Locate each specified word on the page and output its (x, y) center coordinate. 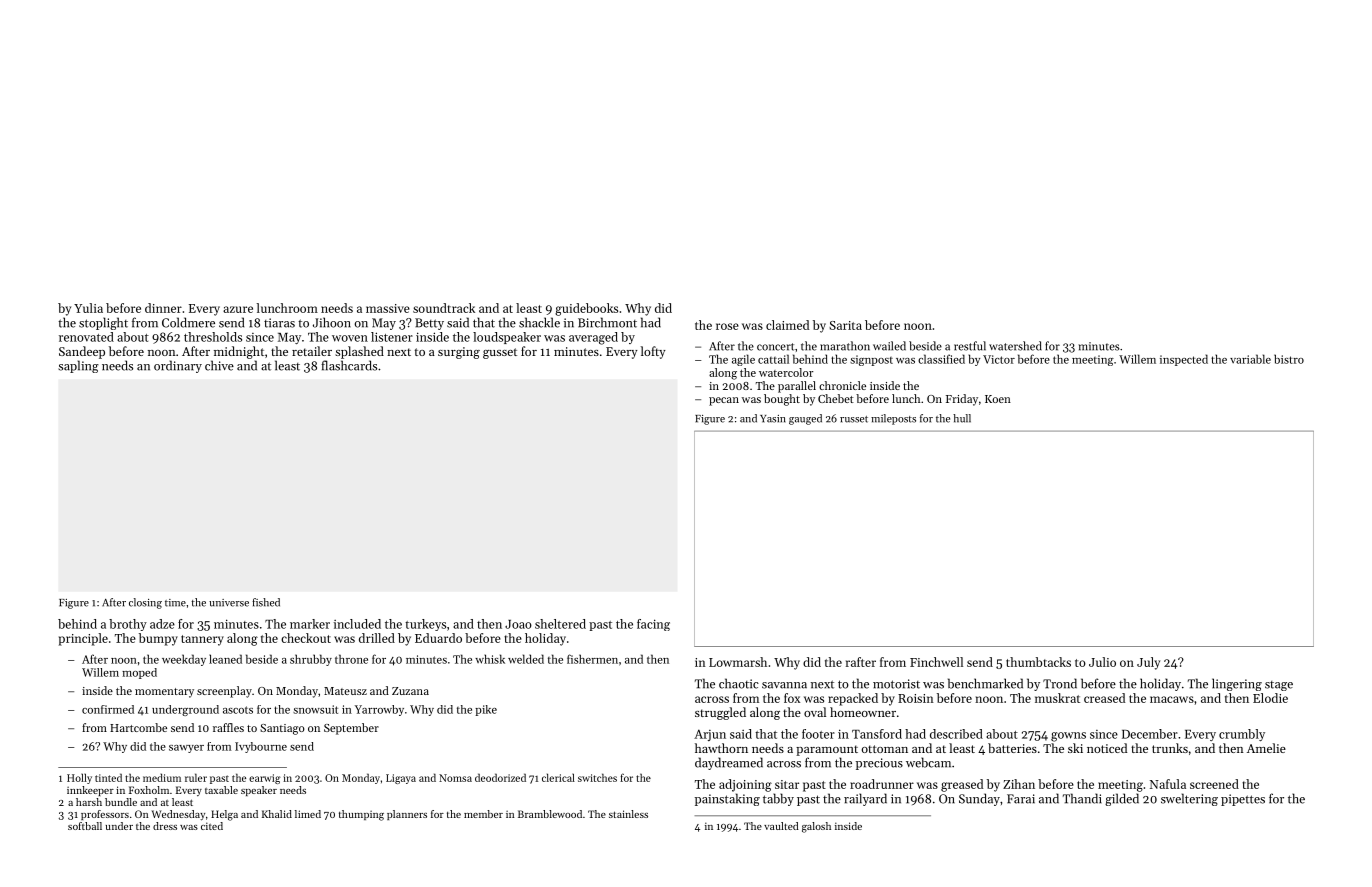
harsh (89, 802)
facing (653, 625)
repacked (853, 699)
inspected (1184, 360)
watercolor (786, 372)
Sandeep (82, 352)
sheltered (560, 624)
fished (266, 602)
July (1148, 663)
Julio (1102, 662)
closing (145, 603)
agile (743, 360)
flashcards (349, 365)
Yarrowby (379, 710)
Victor (999, 359)
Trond (1060, 683)
